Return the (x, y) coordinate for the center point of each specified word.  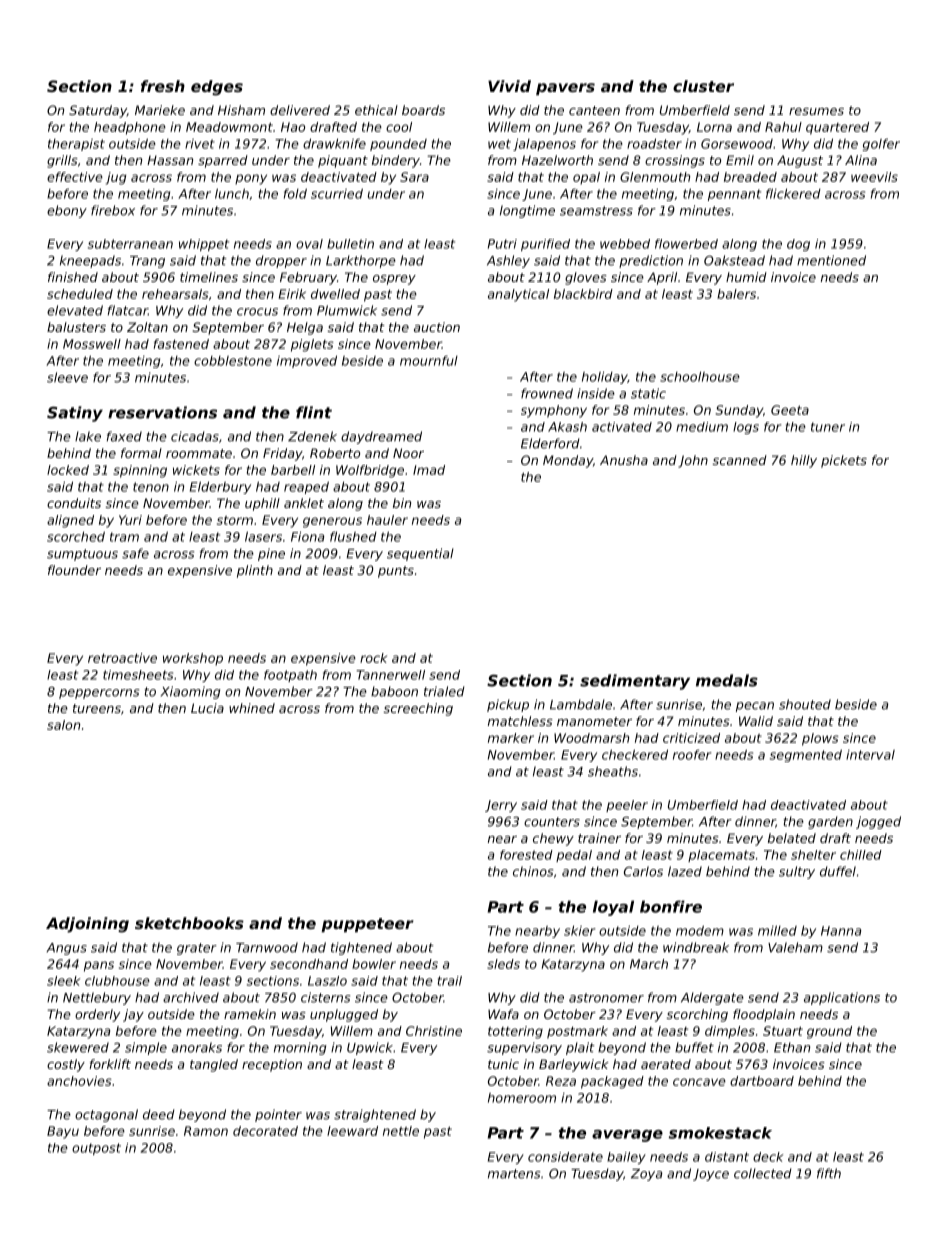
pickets (844, 461)
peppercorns (99, 694)
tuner (828, 427)
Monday (568, 461)
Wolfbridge (370, 471)
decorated (265, 1131)
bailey (626, 1158)
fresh (163, 86)
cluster (703, 86)
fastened (181, 344)
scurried (337, 194)
